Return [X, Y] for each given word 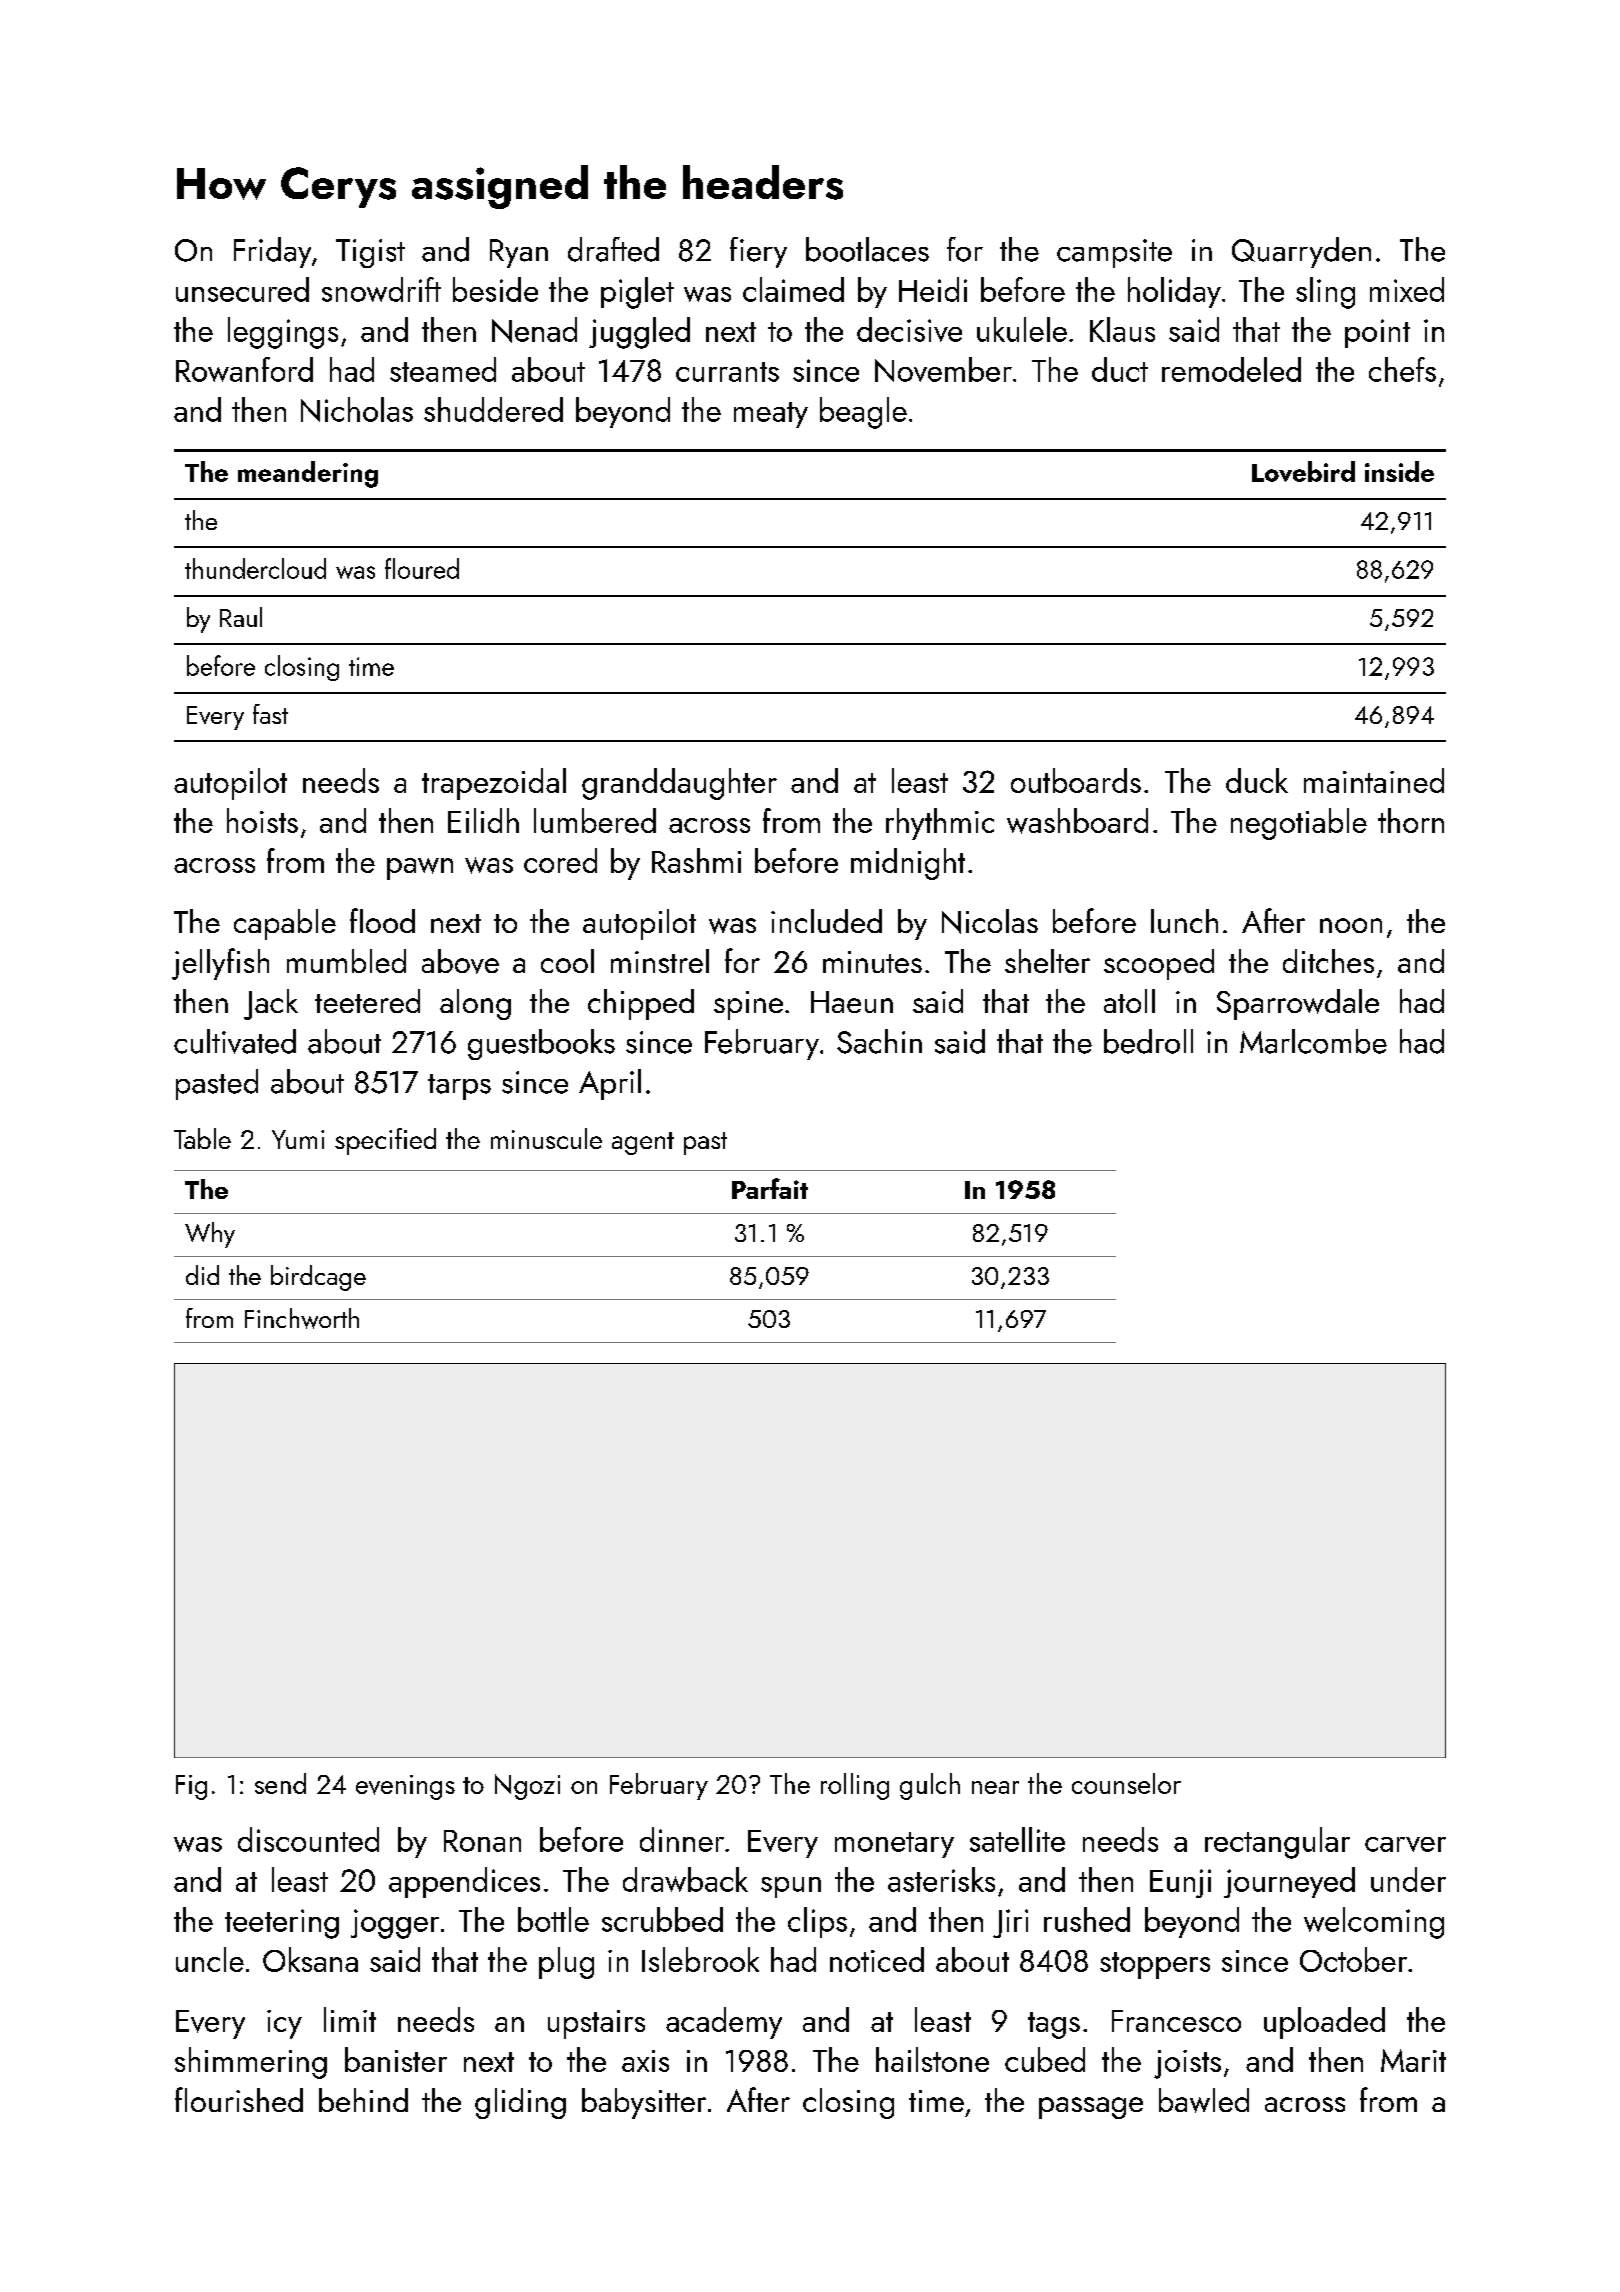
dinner [682, 1839]
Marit [1413, 2060]
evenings [405, 1787]
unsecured [242, 289]
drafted [613, 249]
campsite [1114, 253]
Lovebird [1303, 471]
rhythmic [940, 824]
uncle [210, 1959]
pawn [420, 869]
